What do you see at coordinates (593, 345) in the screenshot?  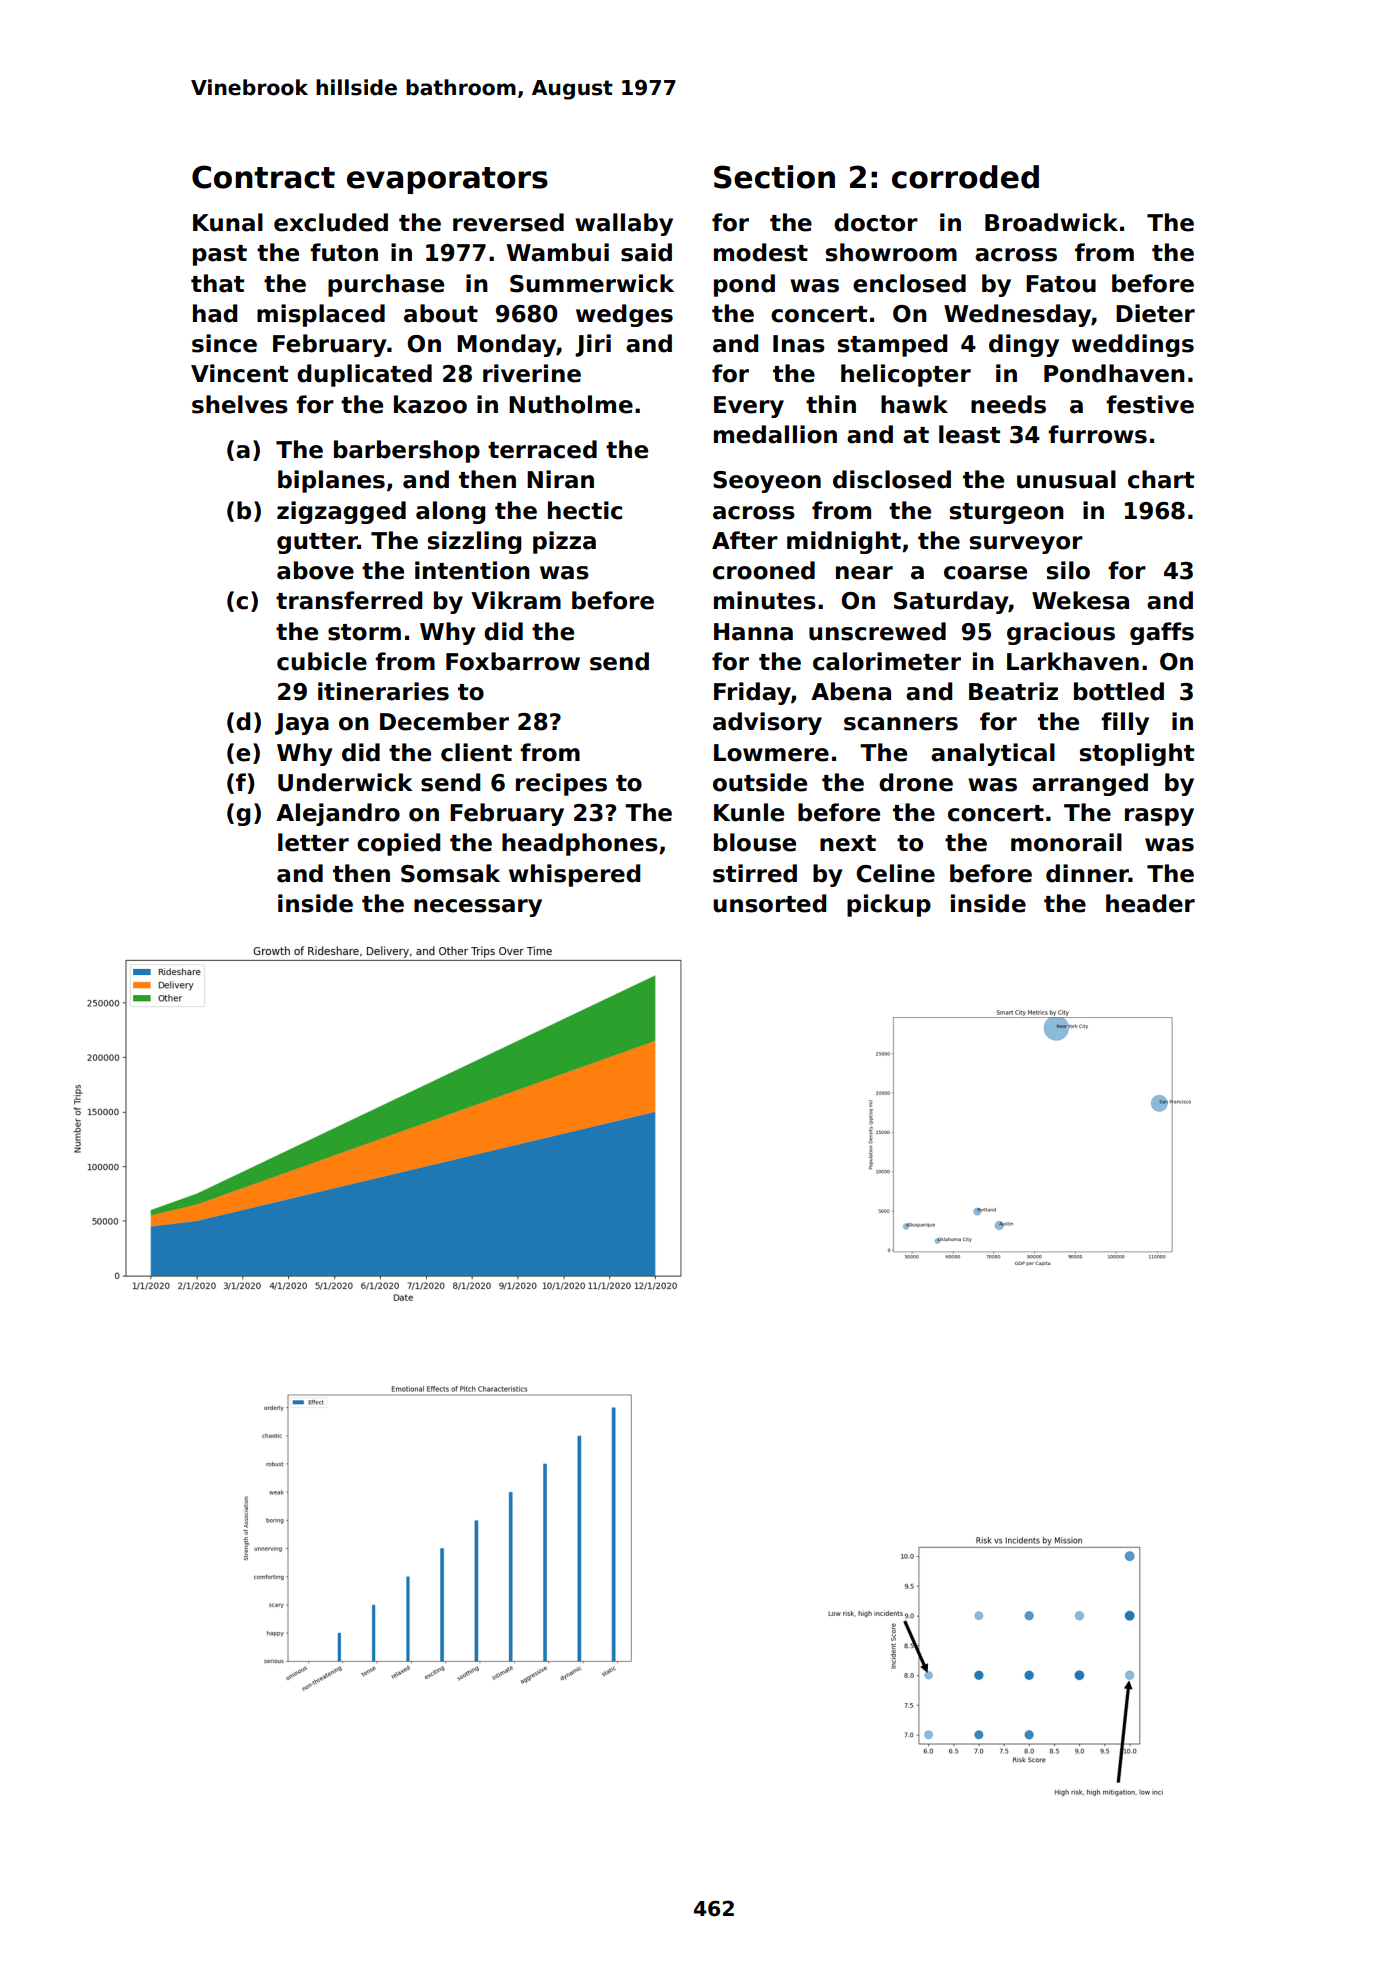 I see `Jiri` at bounding box center [593, 345].
